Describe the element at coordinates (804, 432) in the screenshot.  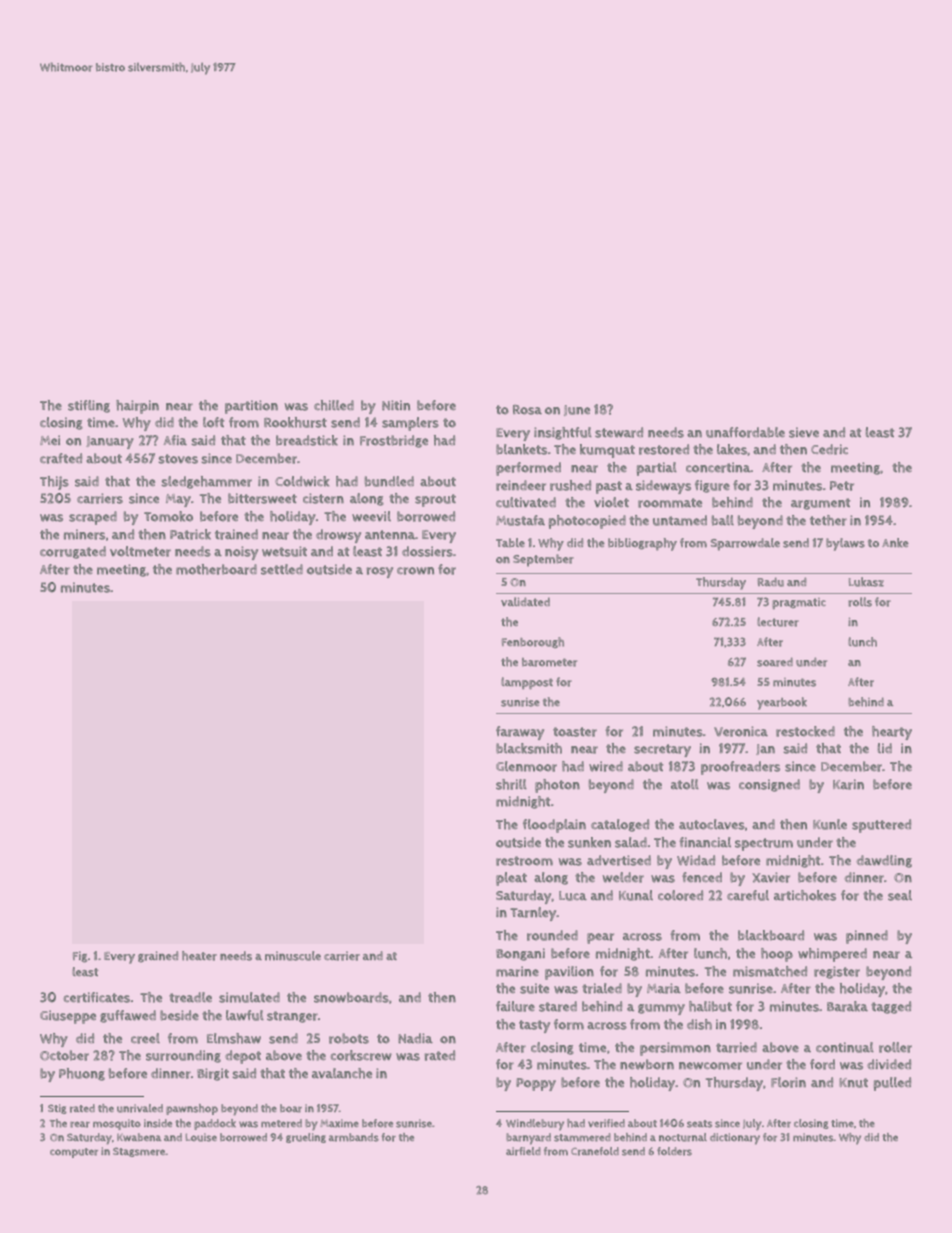
I see `sieve` at that location.
